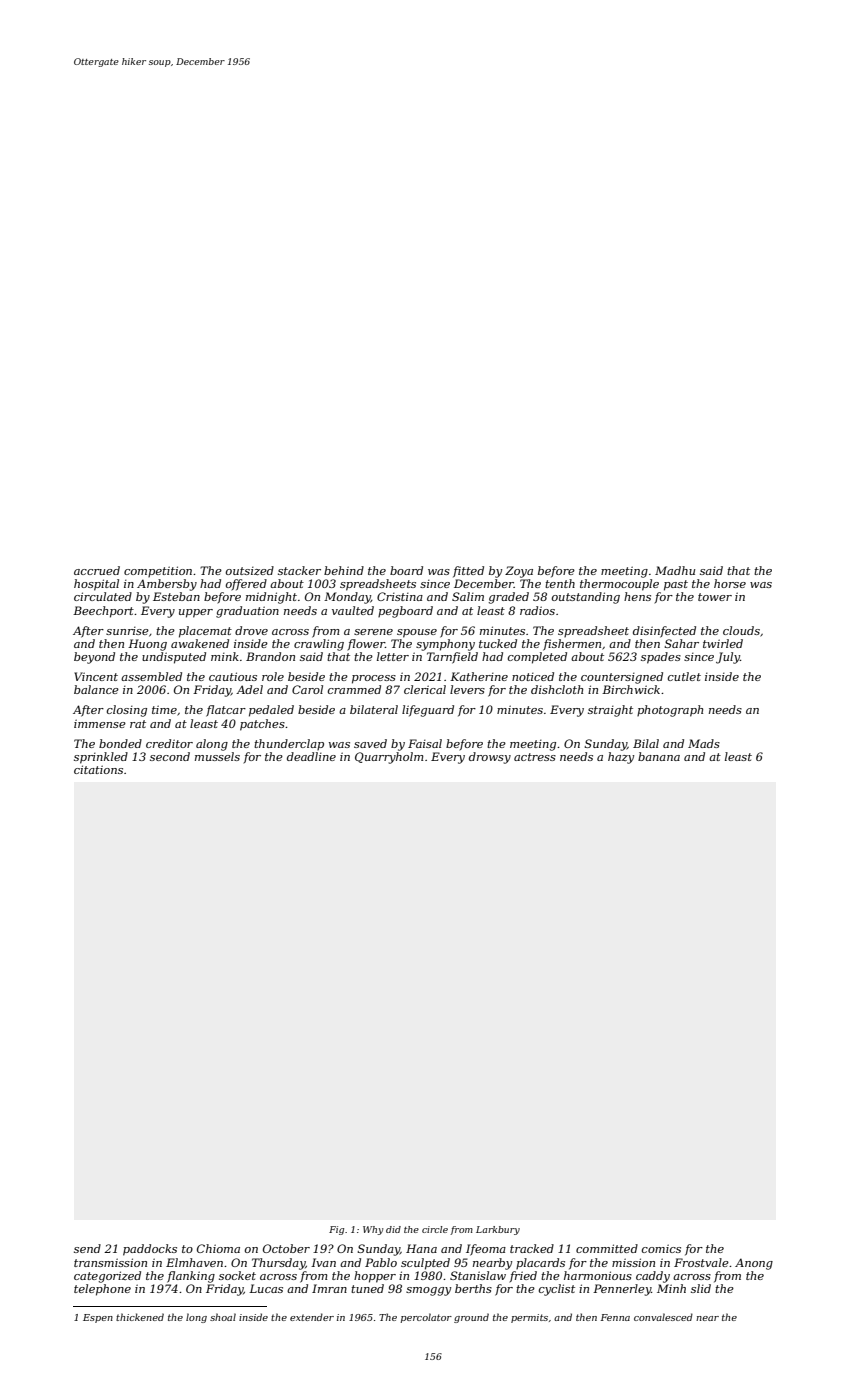 This image has width=849, height=1400. I want to click on circle, so click(435, 1229).
